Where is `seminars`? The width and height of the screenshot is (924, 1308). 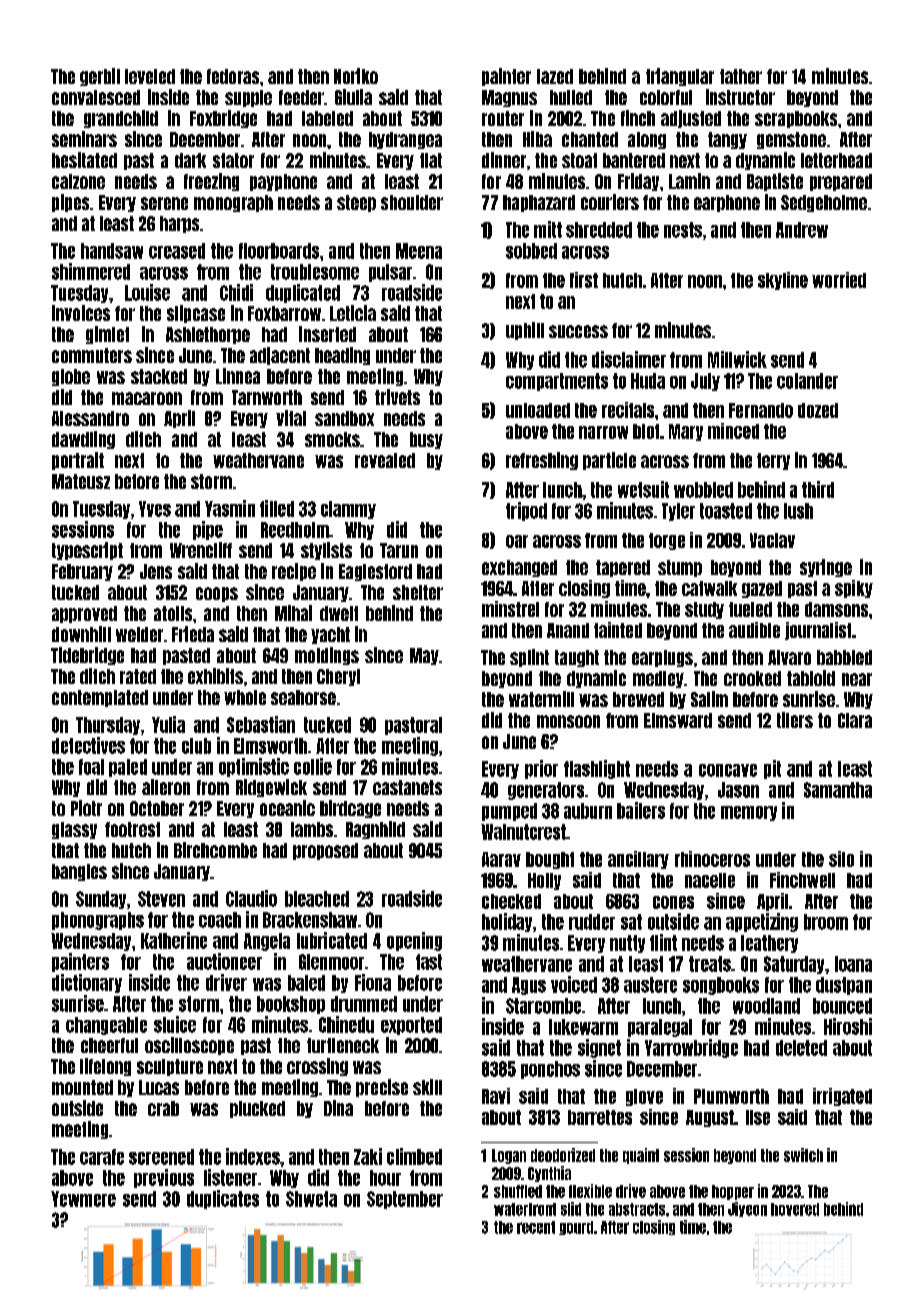
seminars is located at coordinates (84, 139).
